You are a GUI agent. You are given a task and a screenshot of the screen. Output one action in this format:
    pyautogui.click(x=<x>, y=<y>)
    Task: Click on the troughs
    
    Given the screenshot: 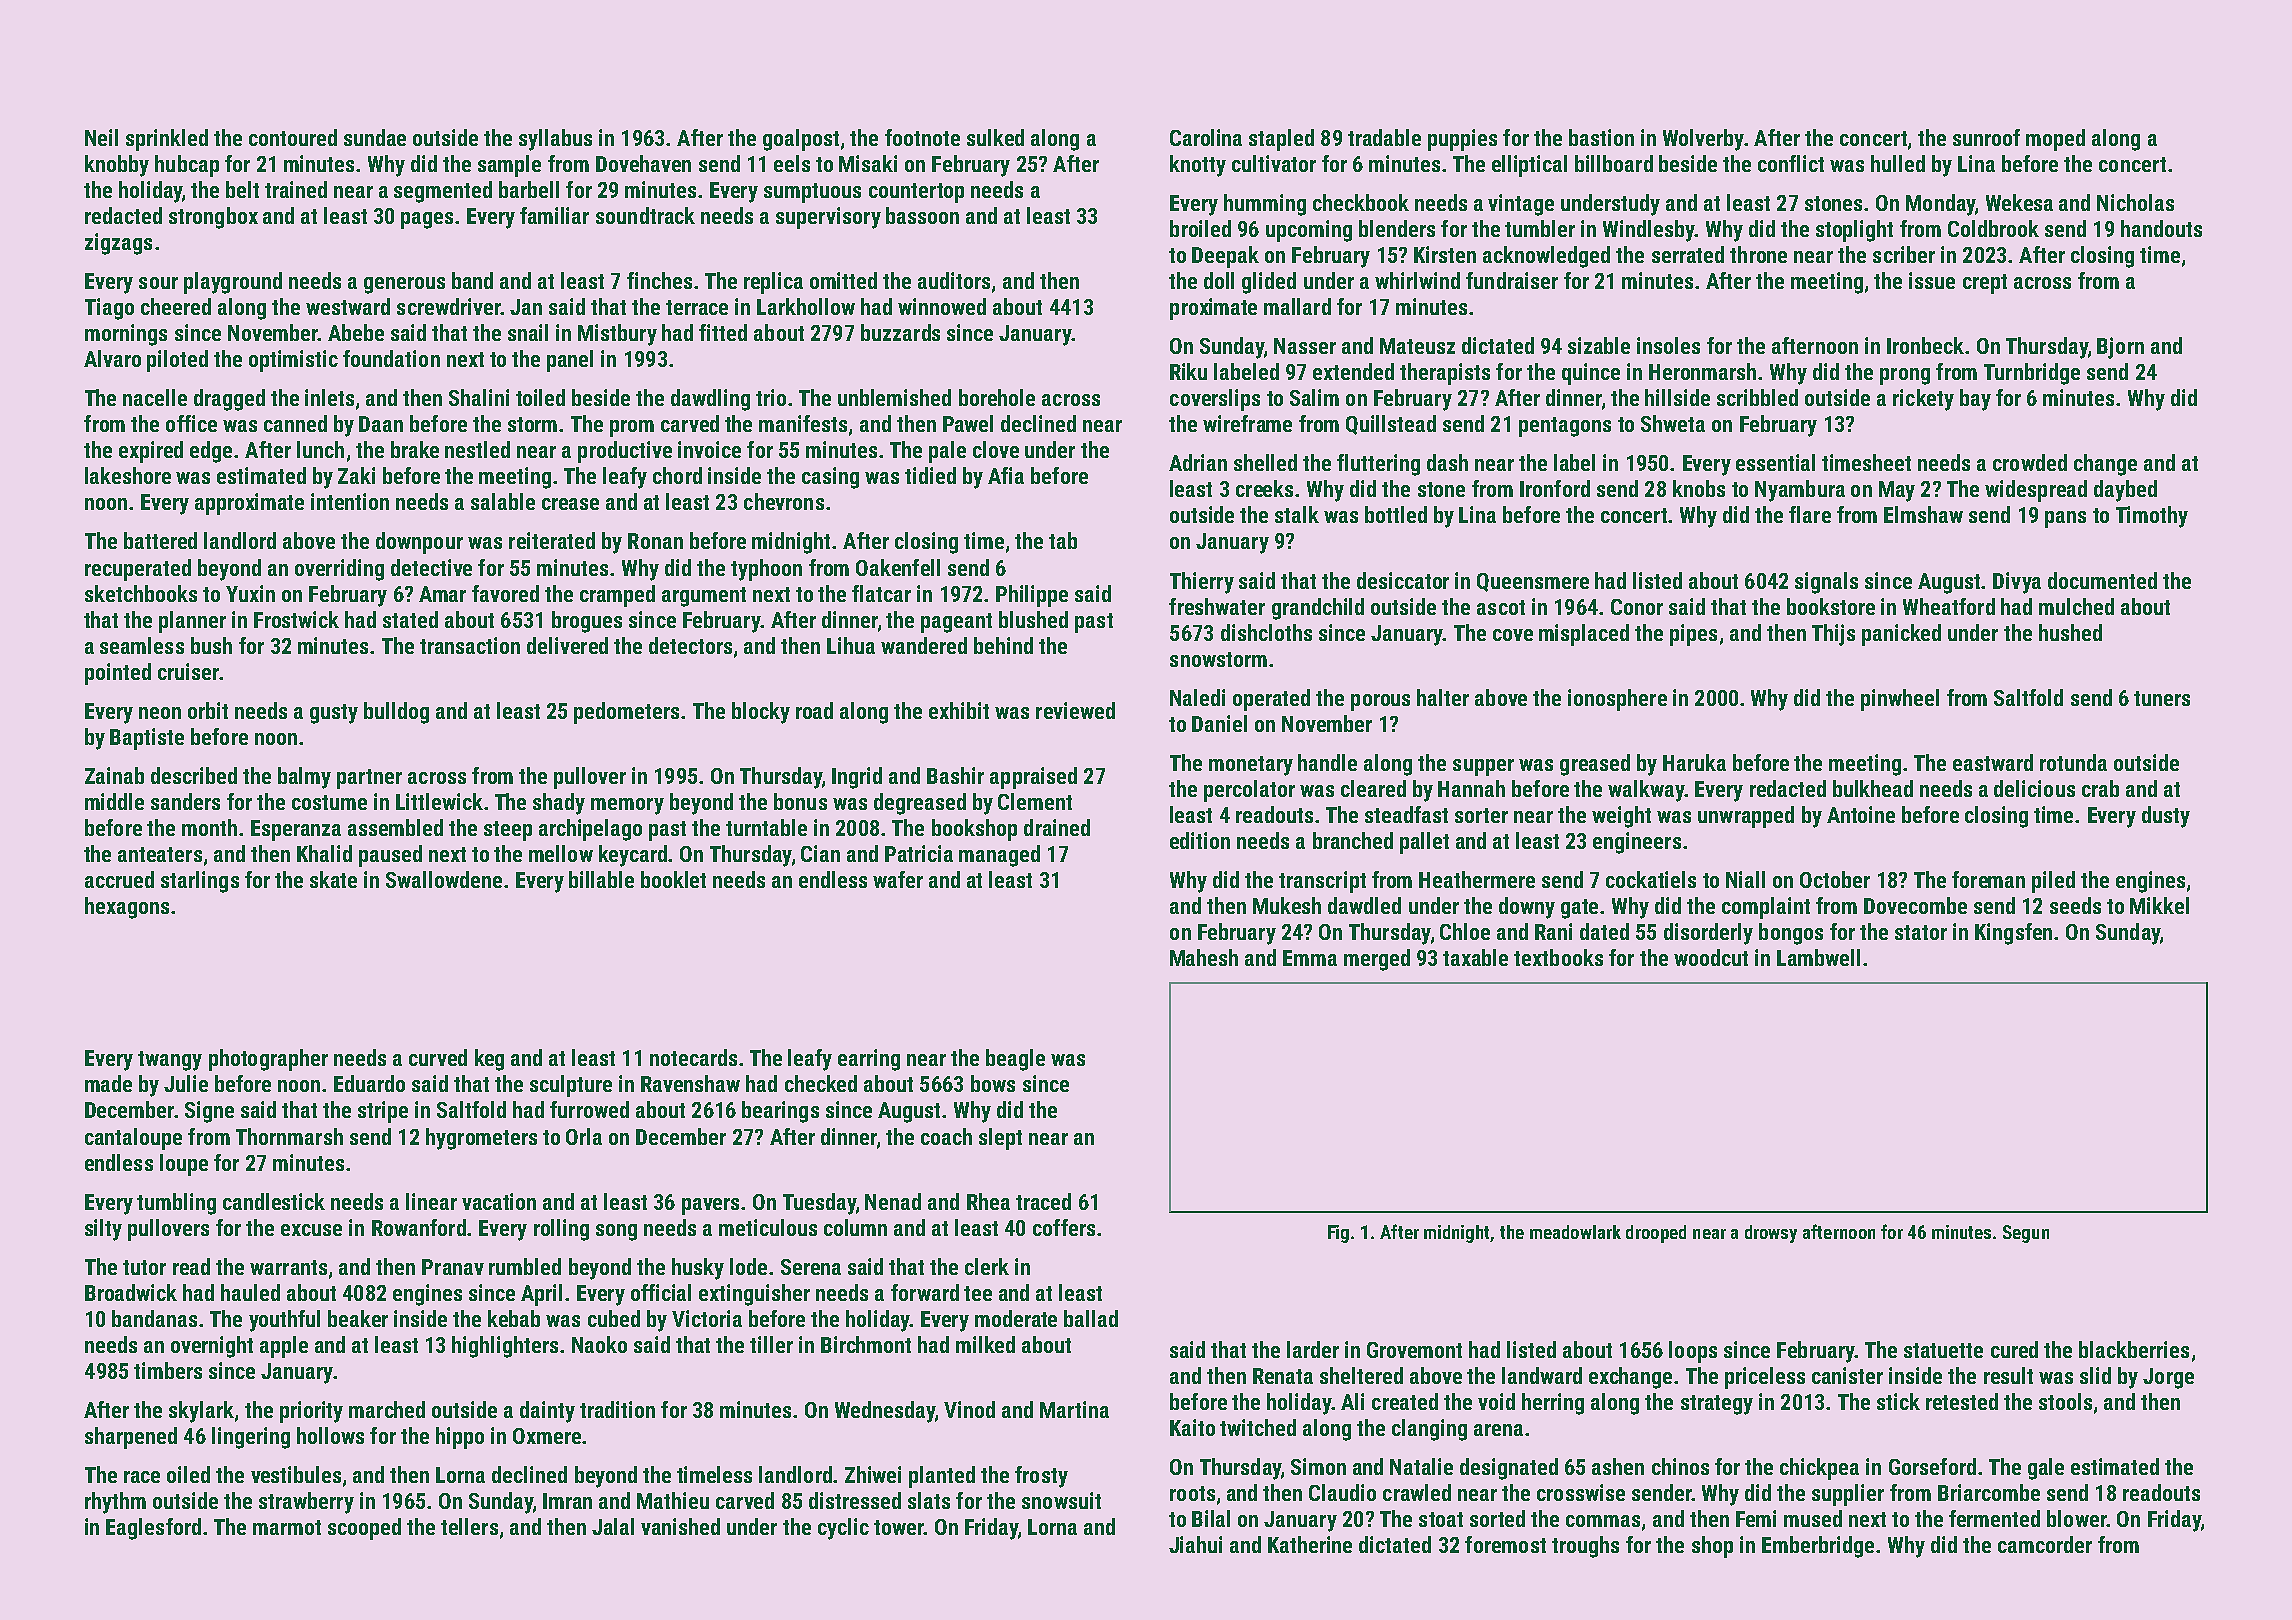 What is the action you would take?
    pyautogui.click(x=1585, y=1547)
